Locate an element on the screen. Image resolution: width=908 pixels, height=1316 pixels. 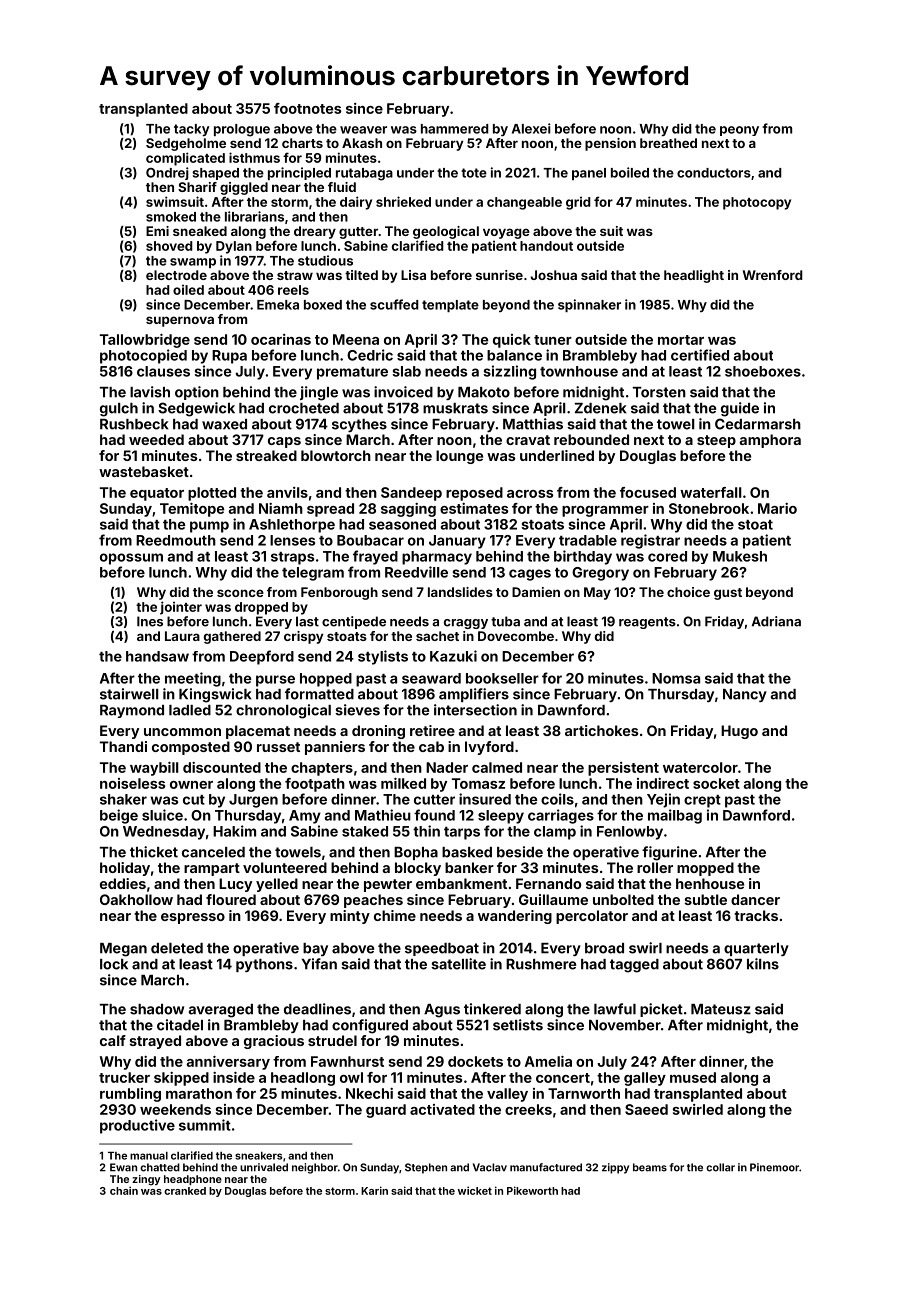
Vaclav is located at coordinates (490, 1167).
